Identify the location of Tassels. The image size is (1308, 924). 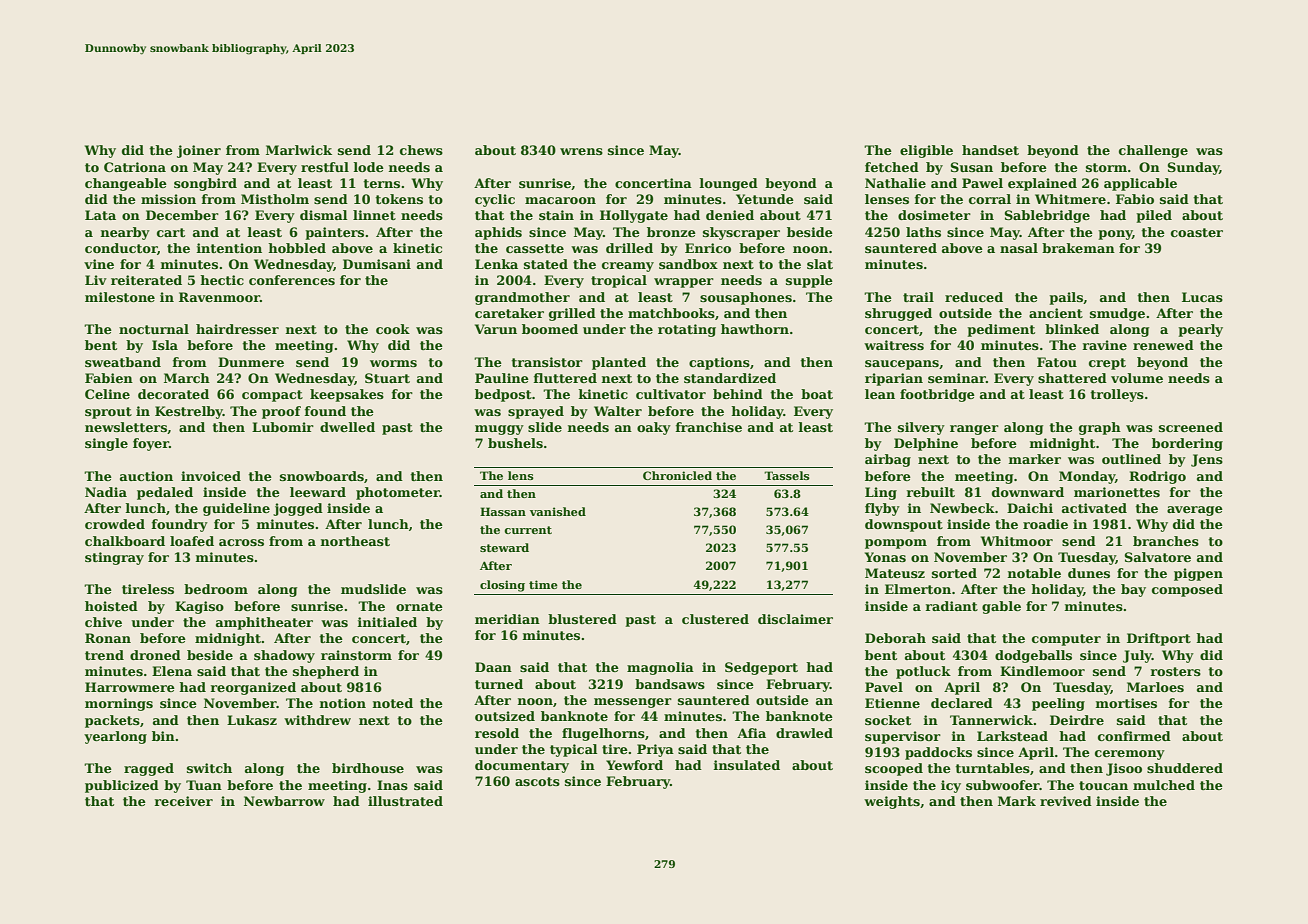
(787, 475).
